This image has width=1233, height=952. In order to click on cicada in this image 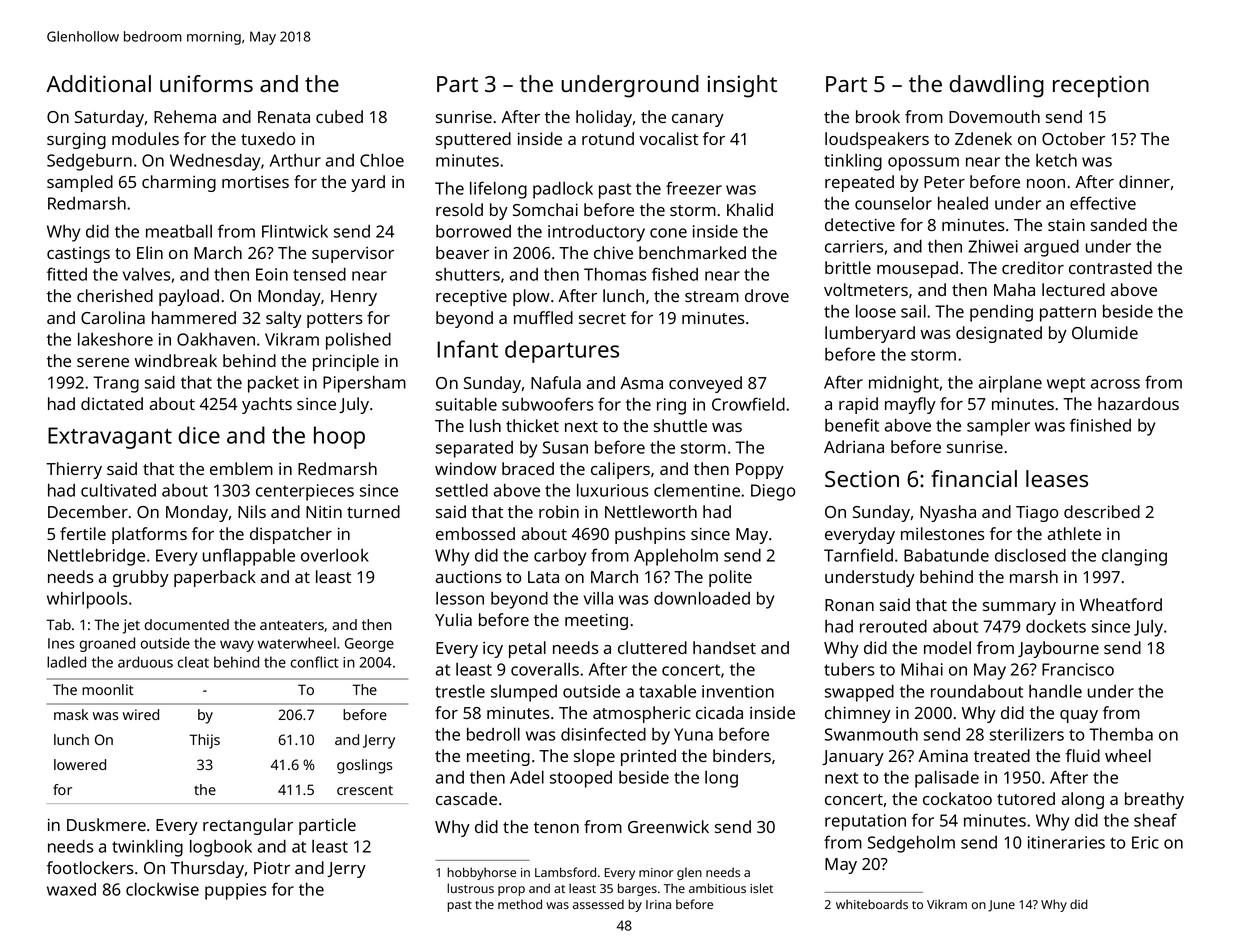, I will do `click(719, 712)`.
